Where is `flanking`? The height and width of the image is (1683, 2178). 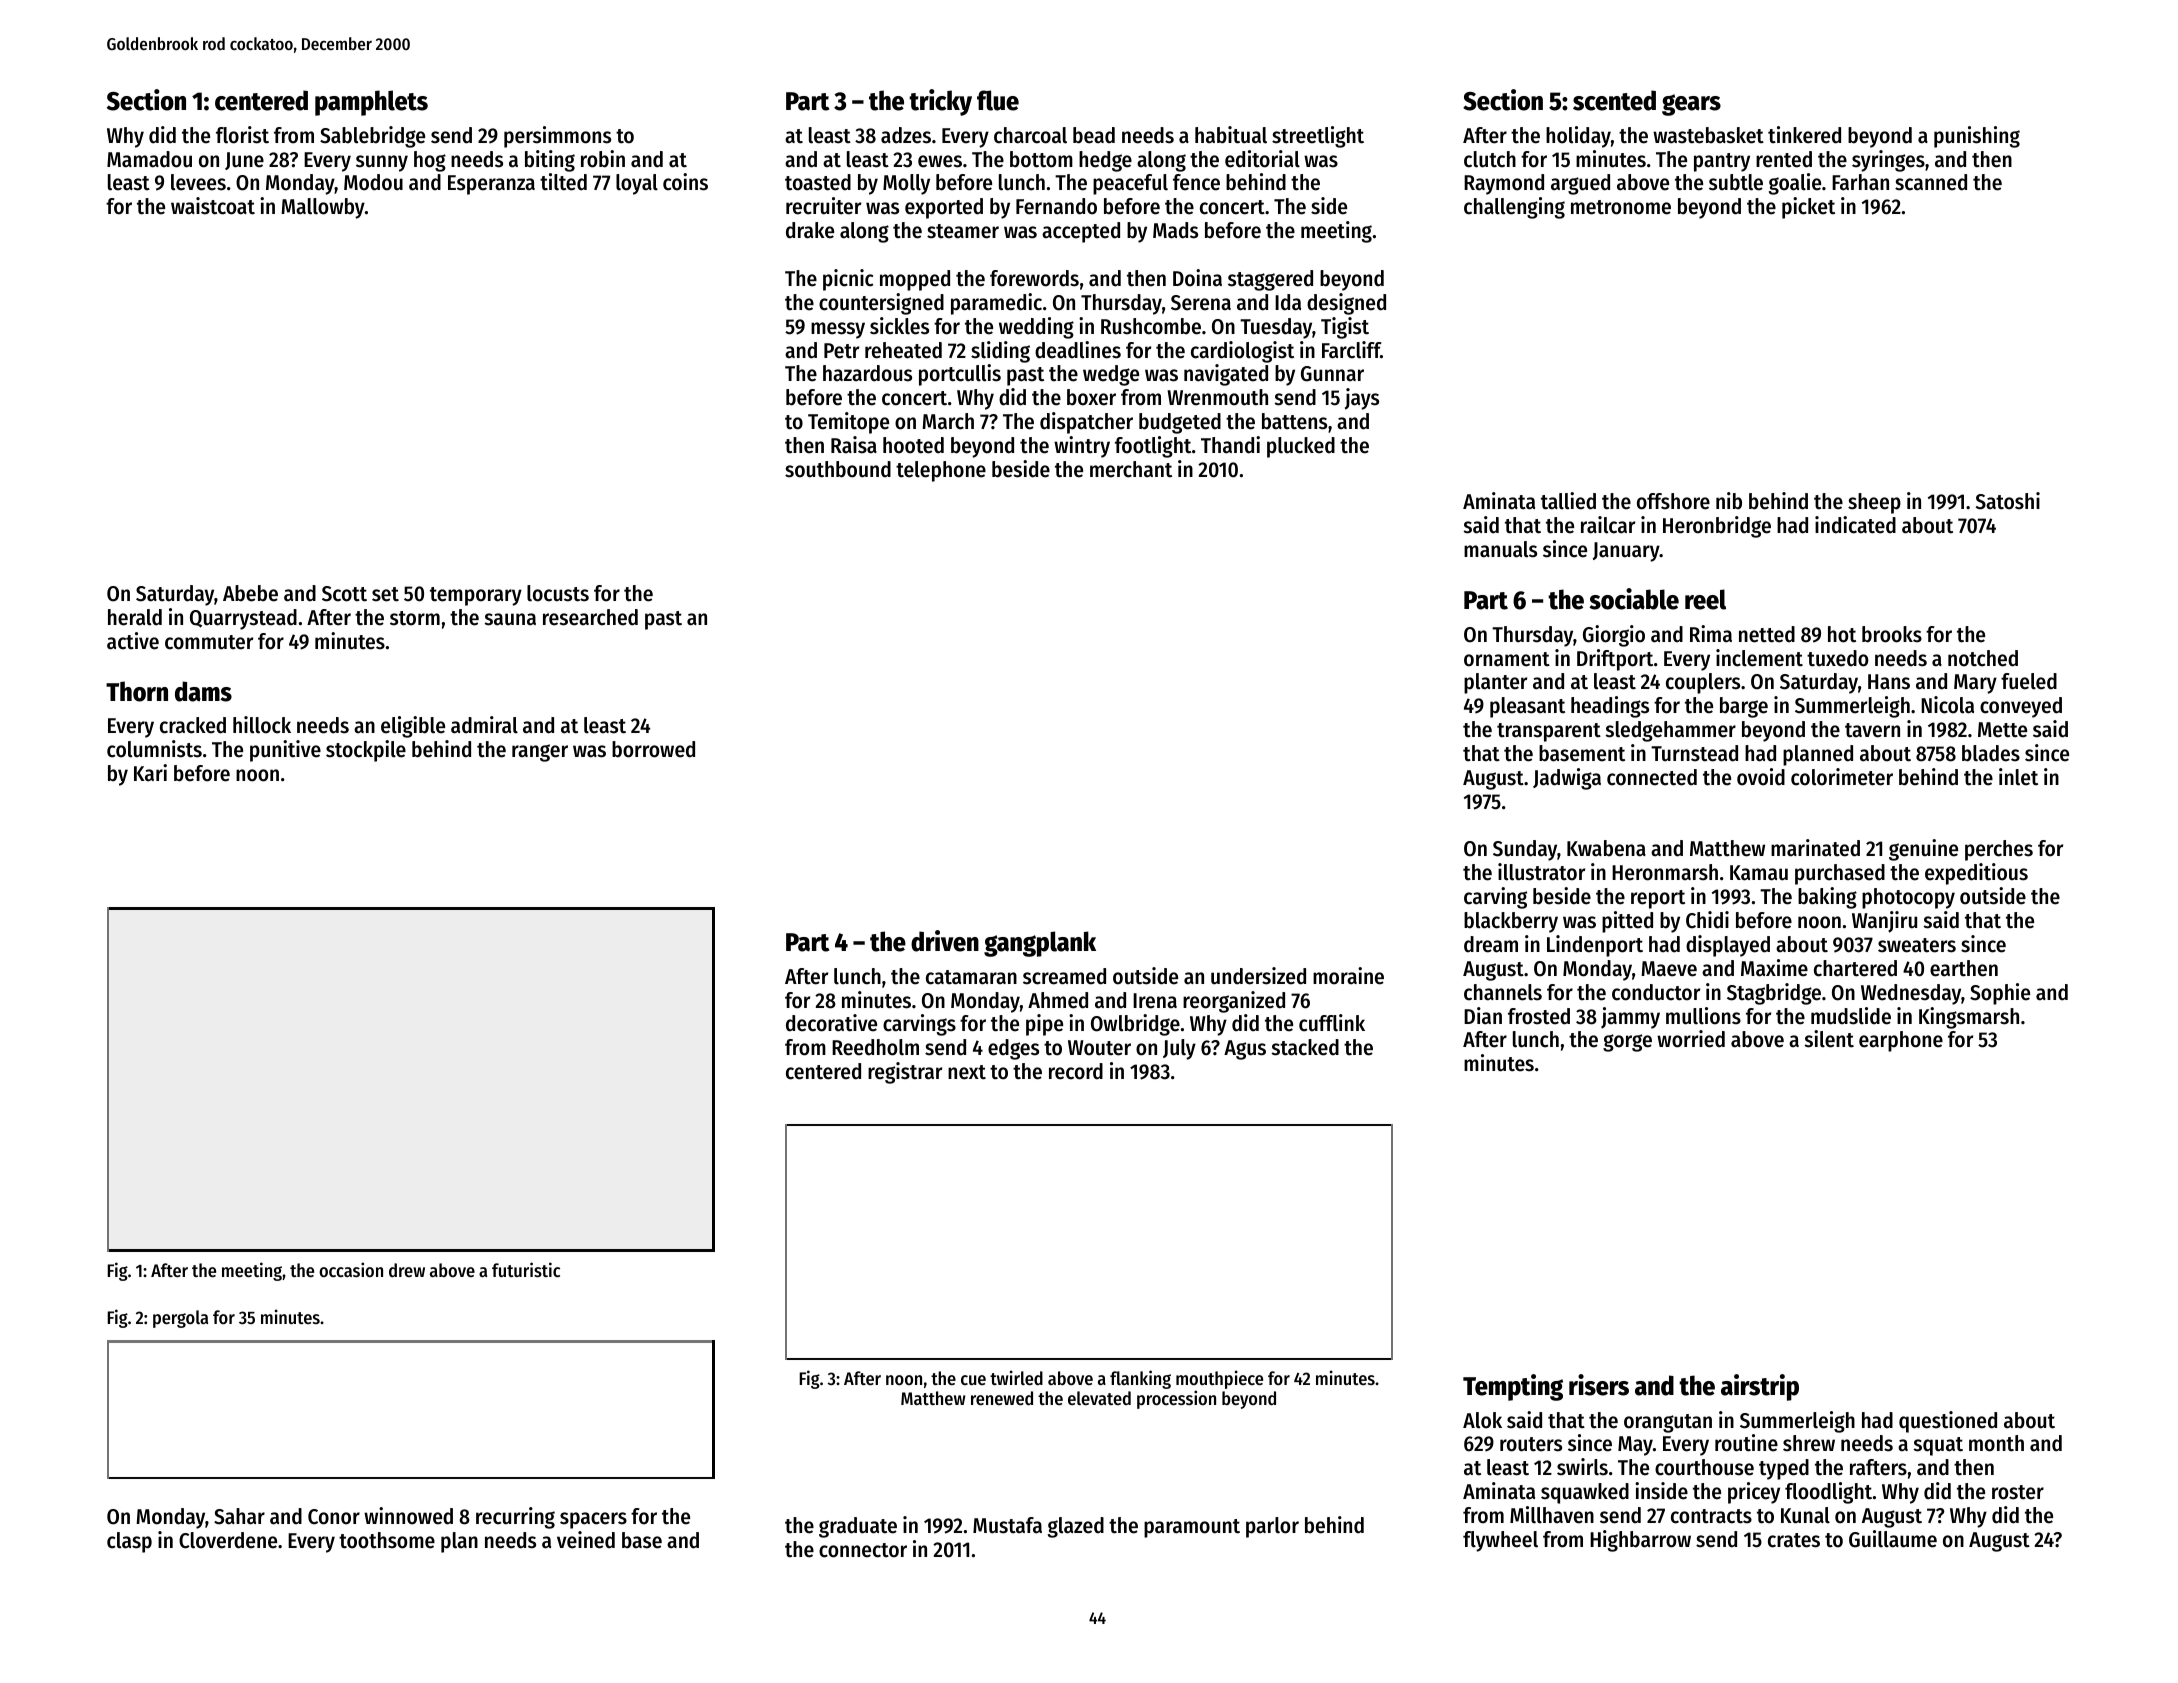 flanking is located at coordinates (1140, 1379).
